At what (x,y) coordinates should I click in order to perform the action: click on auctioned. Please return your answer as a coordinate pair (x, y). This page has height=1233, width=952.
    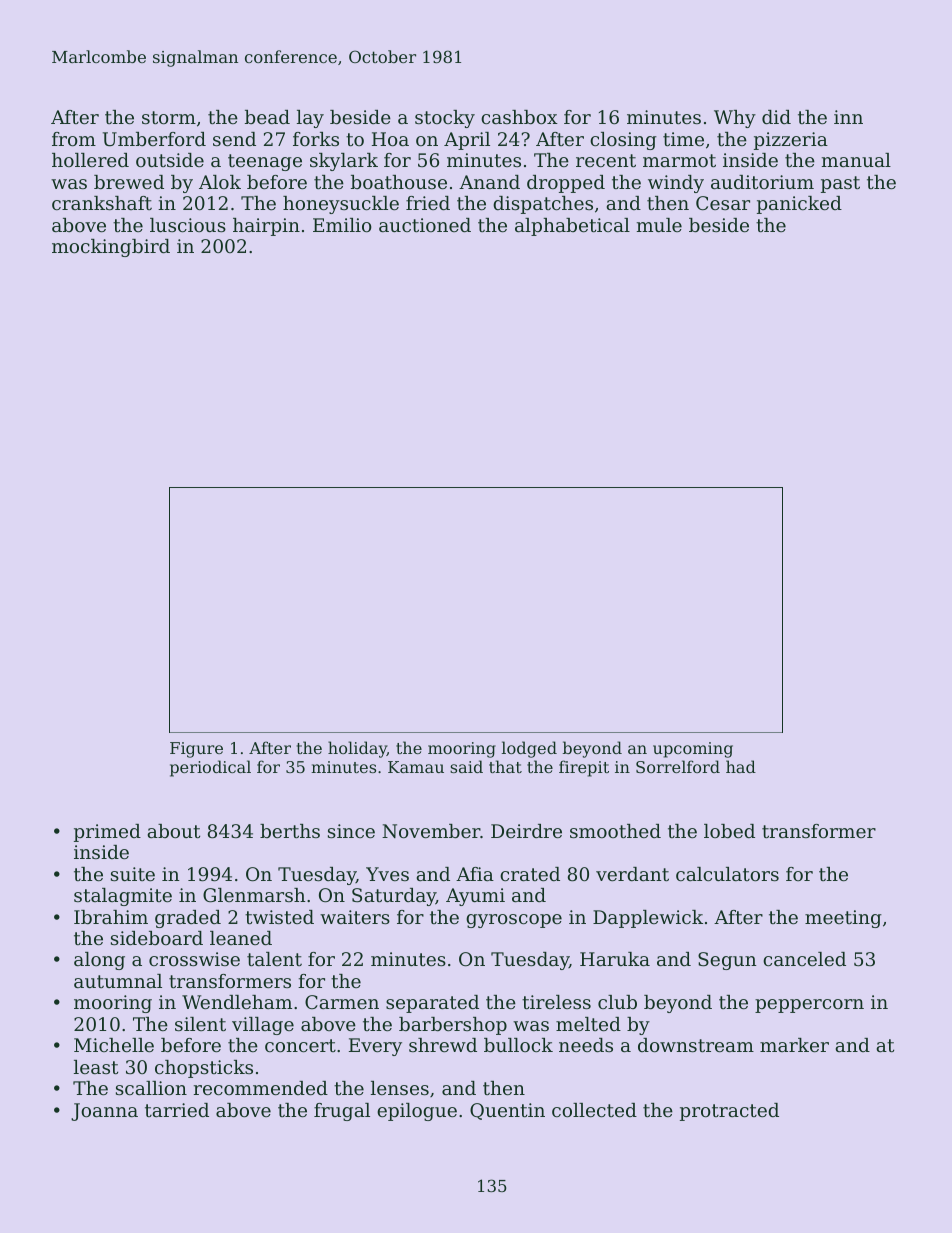
    Looking at the image, I should click on (425, 225).
